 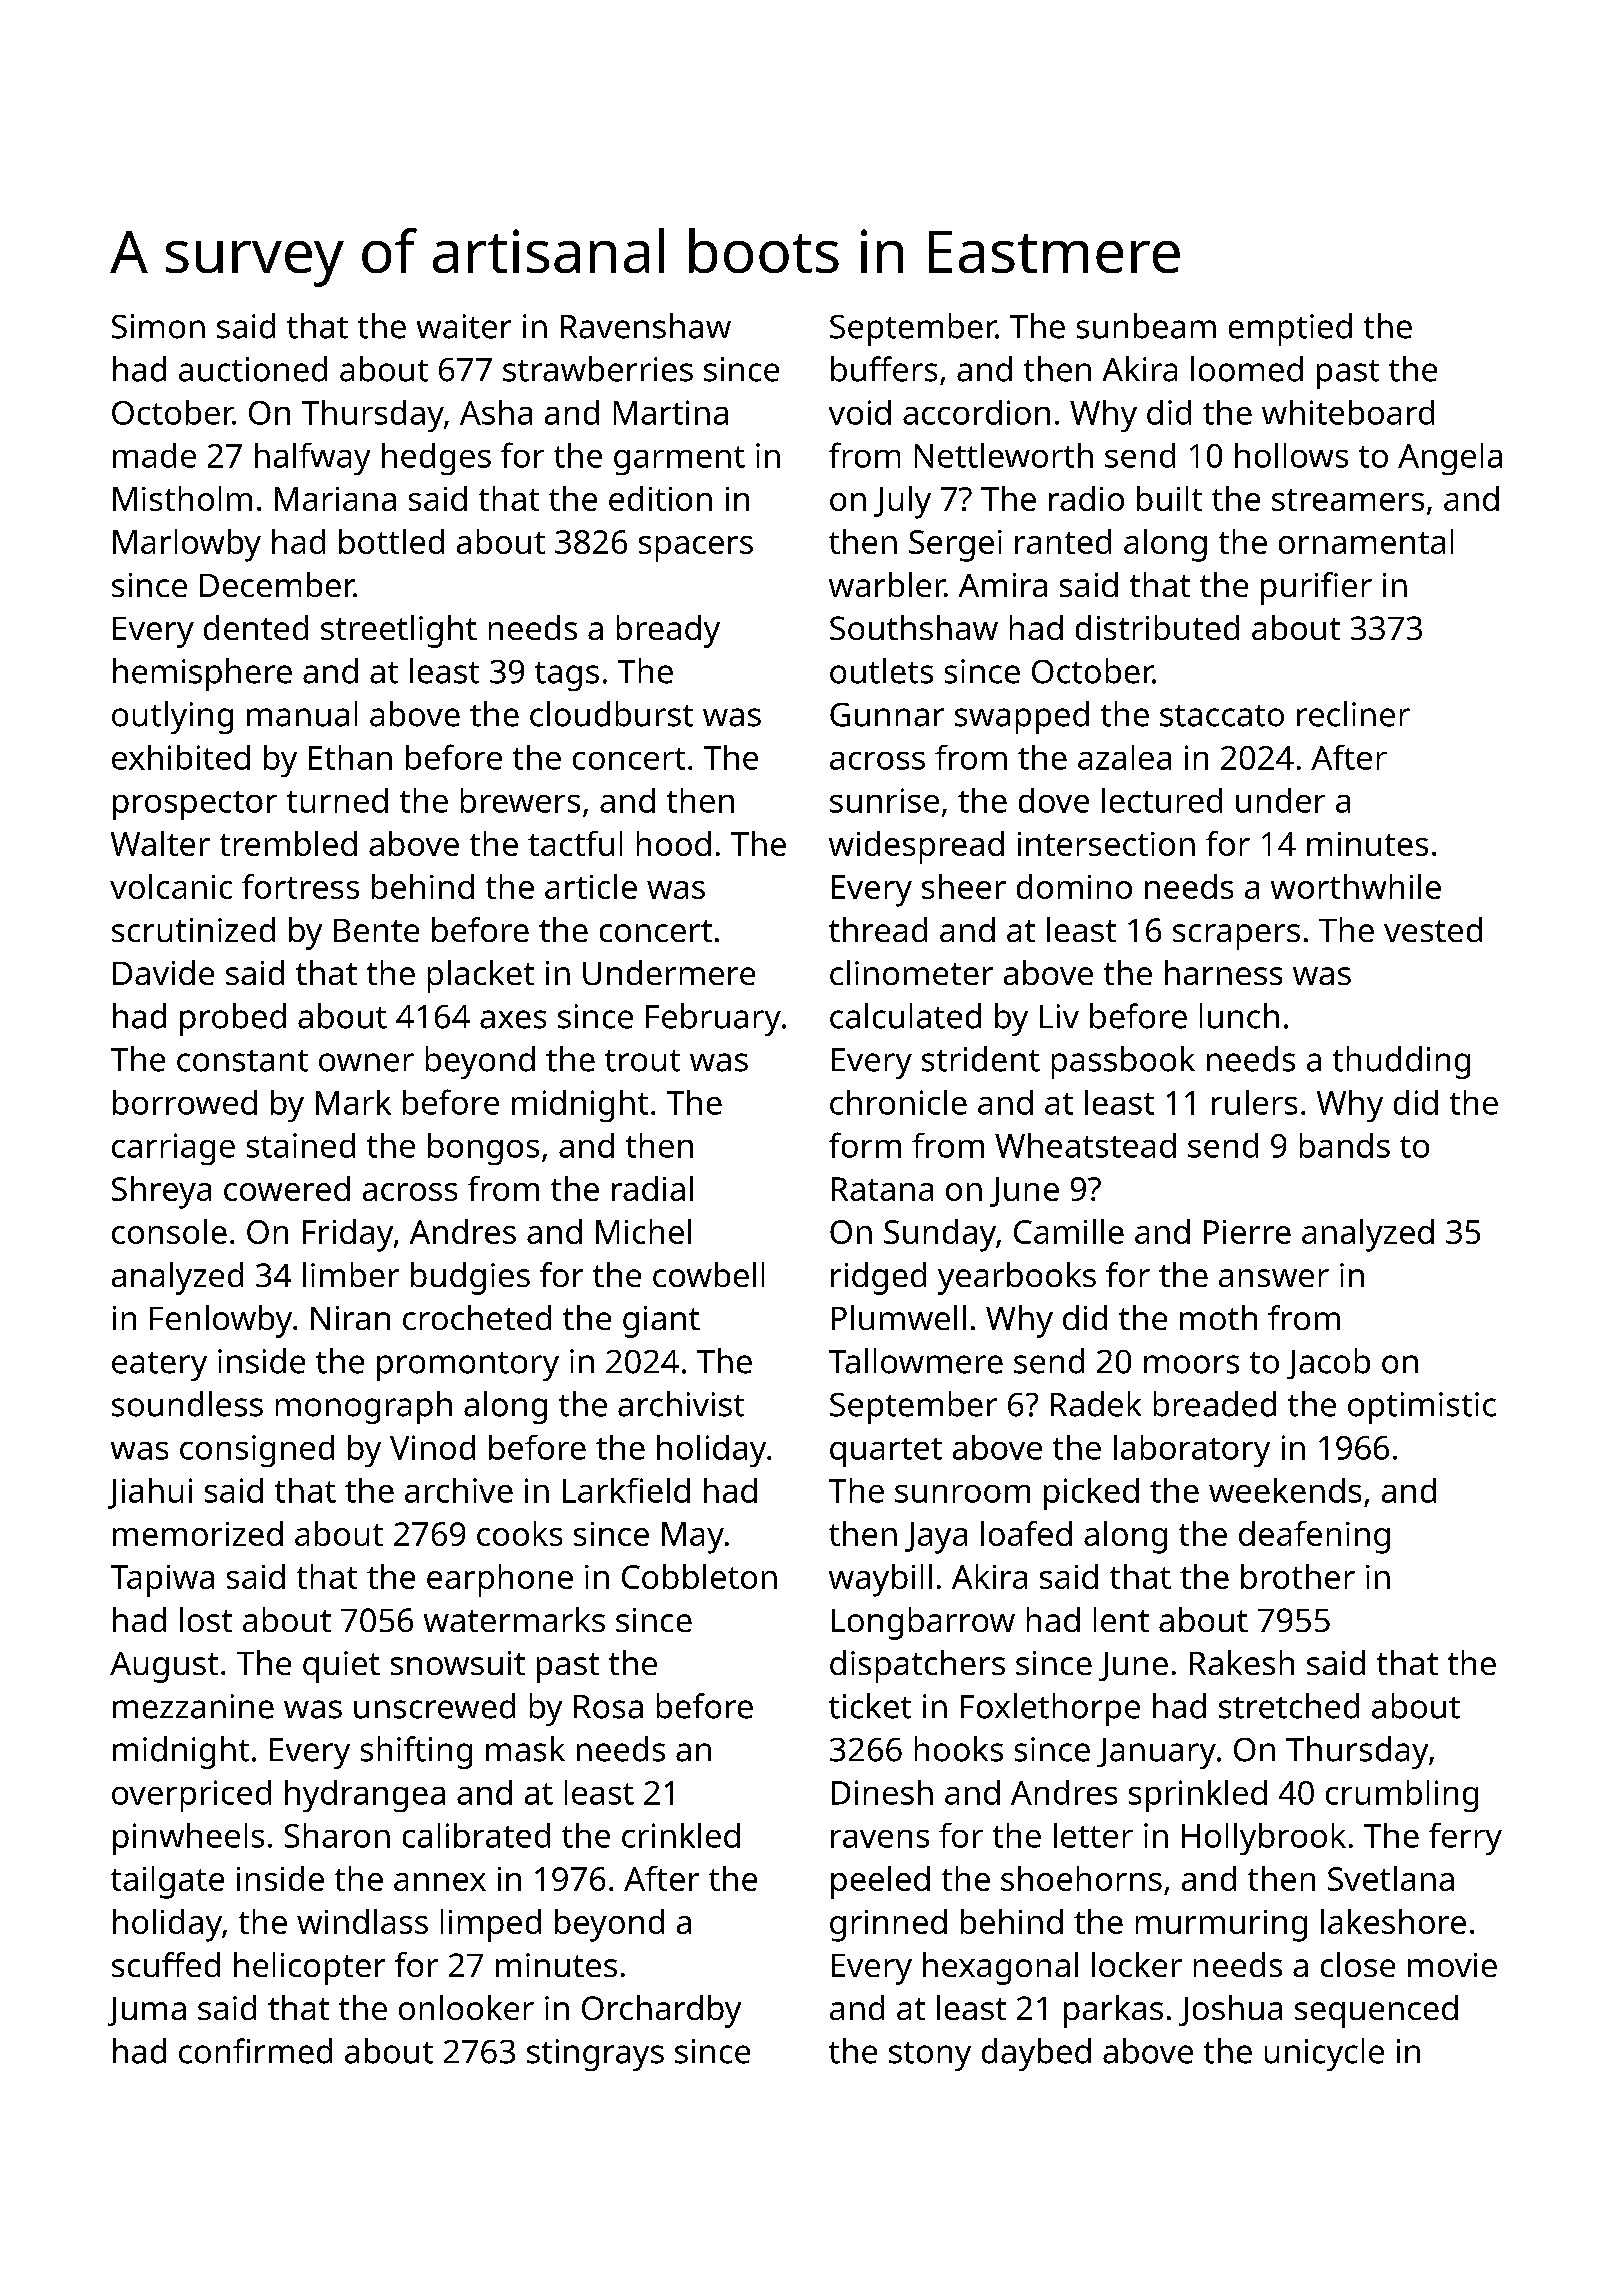 I want to click on thudding, so click(x=1401, y=1062).
